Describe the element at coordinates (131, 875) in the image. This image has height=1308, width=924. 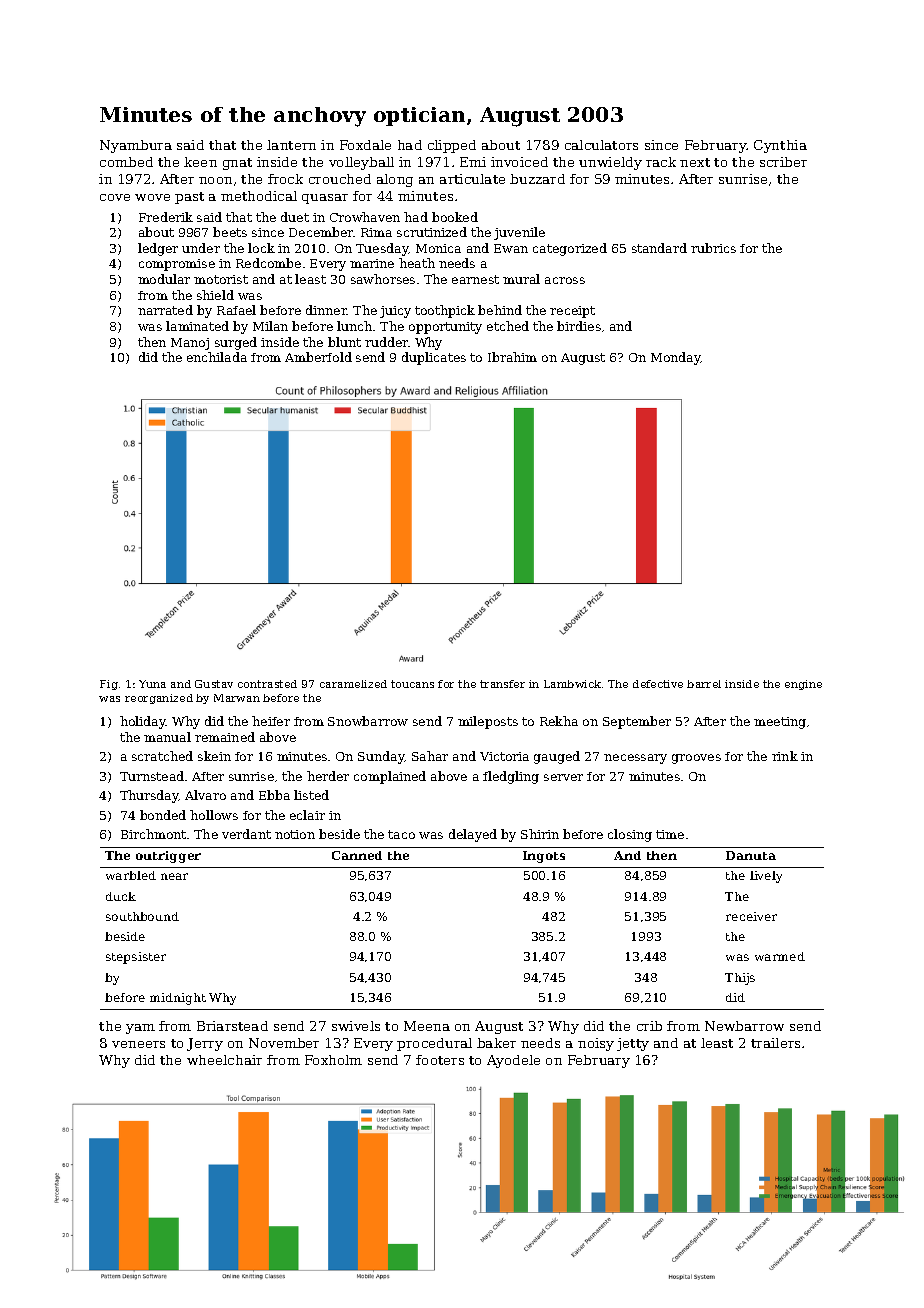
I see `warbled` at that location.
